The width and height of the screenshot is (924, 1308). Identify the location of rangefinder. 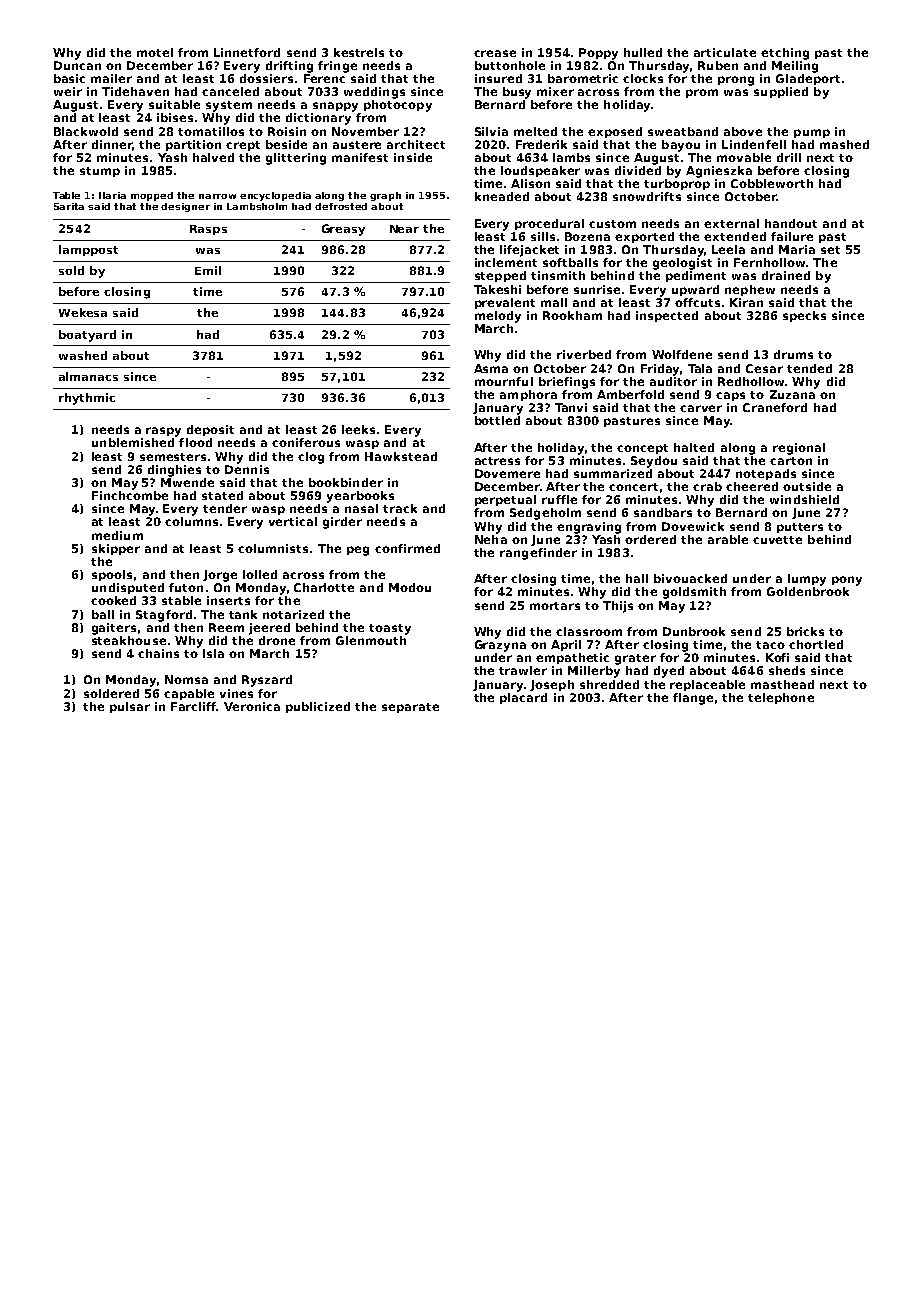
(538, 554).
